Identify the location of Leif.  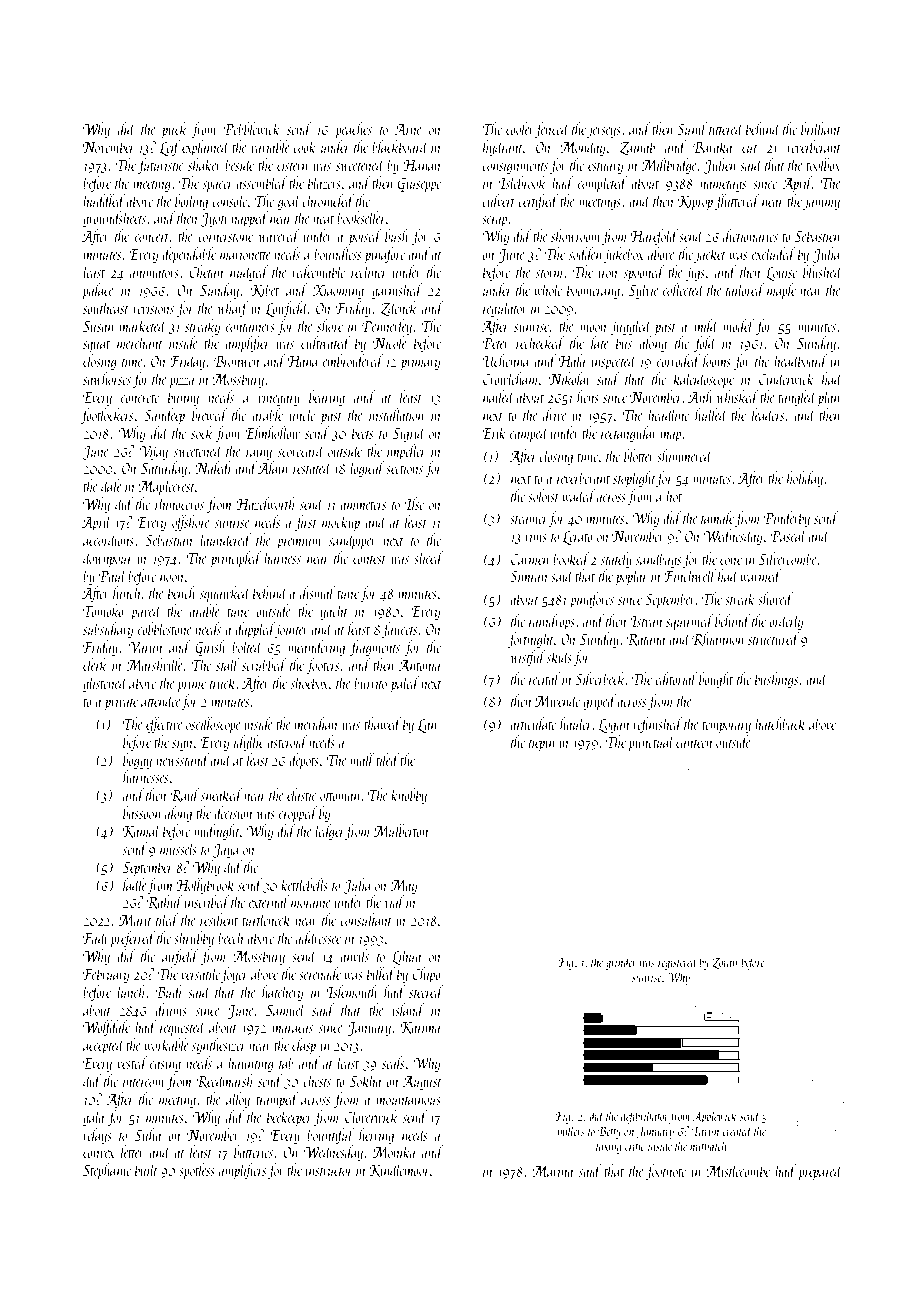
(170, 148).
